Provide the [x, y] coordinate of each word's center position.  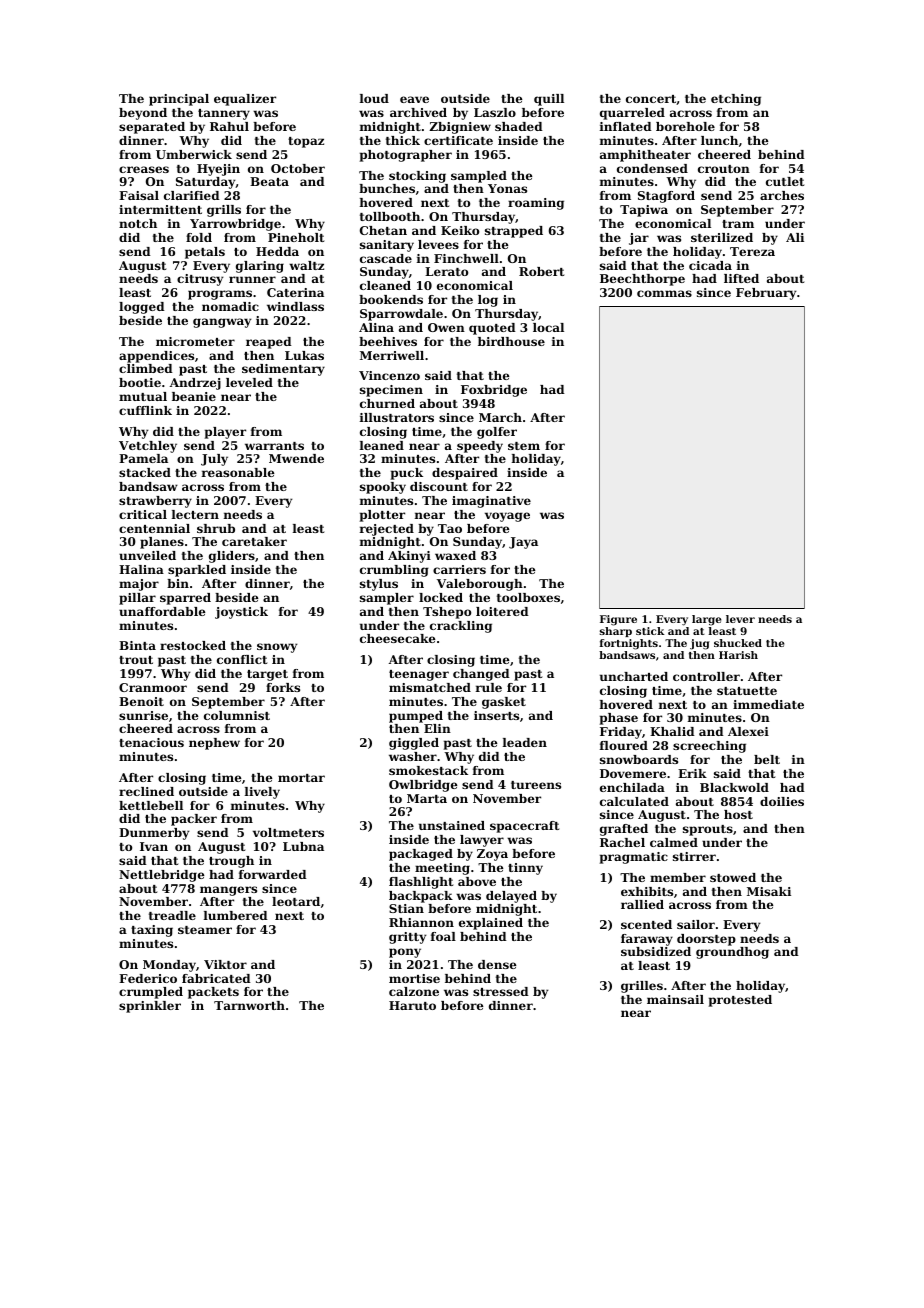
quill [549, 100]
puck [407, 474]
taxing [152, 931]
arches [782, 195]
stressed [501, 991]
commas [664, 293]
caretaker [254, 541]
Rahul [229, 126]
